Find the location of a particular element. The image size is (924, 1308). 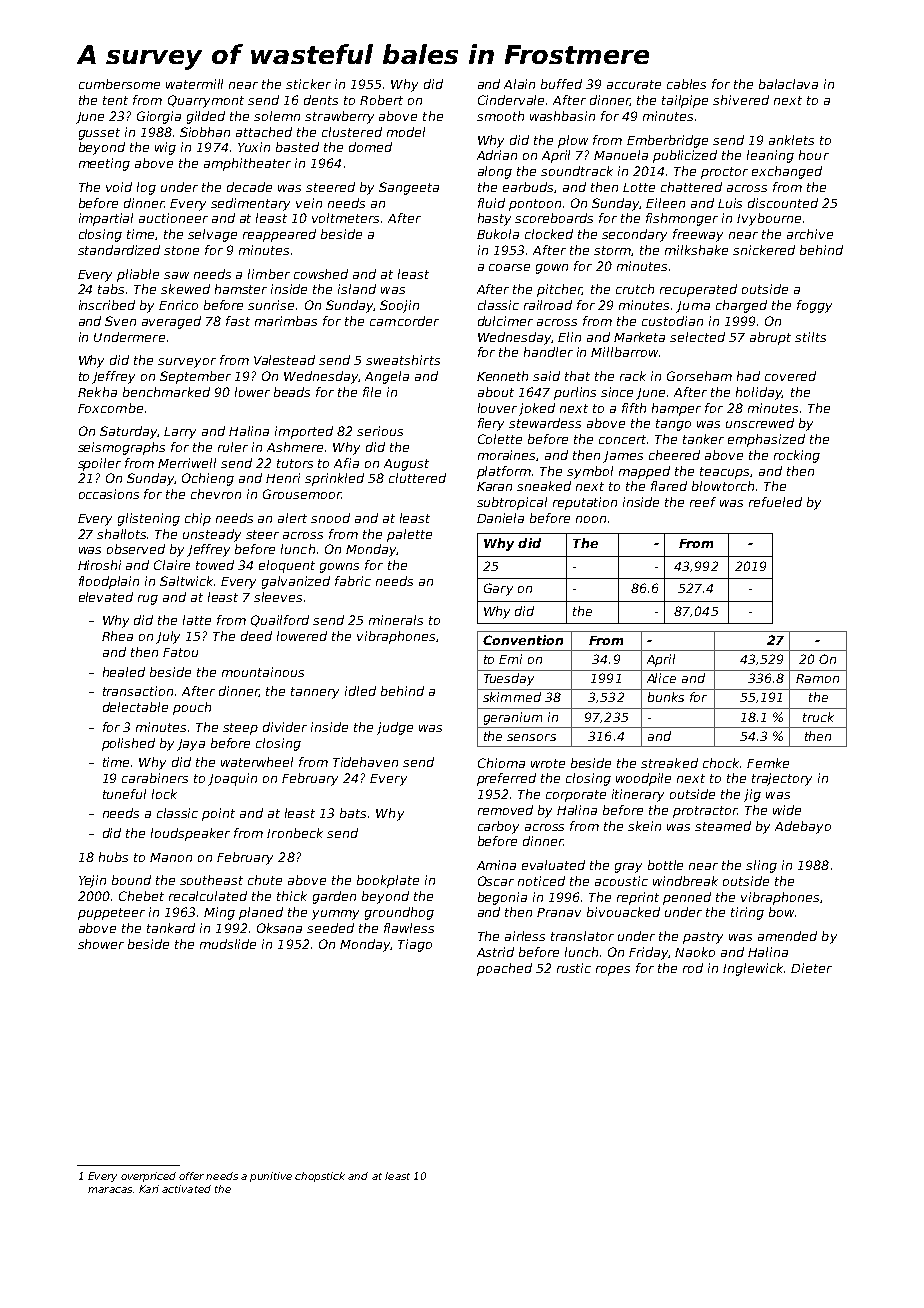

accurate is located at coordinates (634, 84).
